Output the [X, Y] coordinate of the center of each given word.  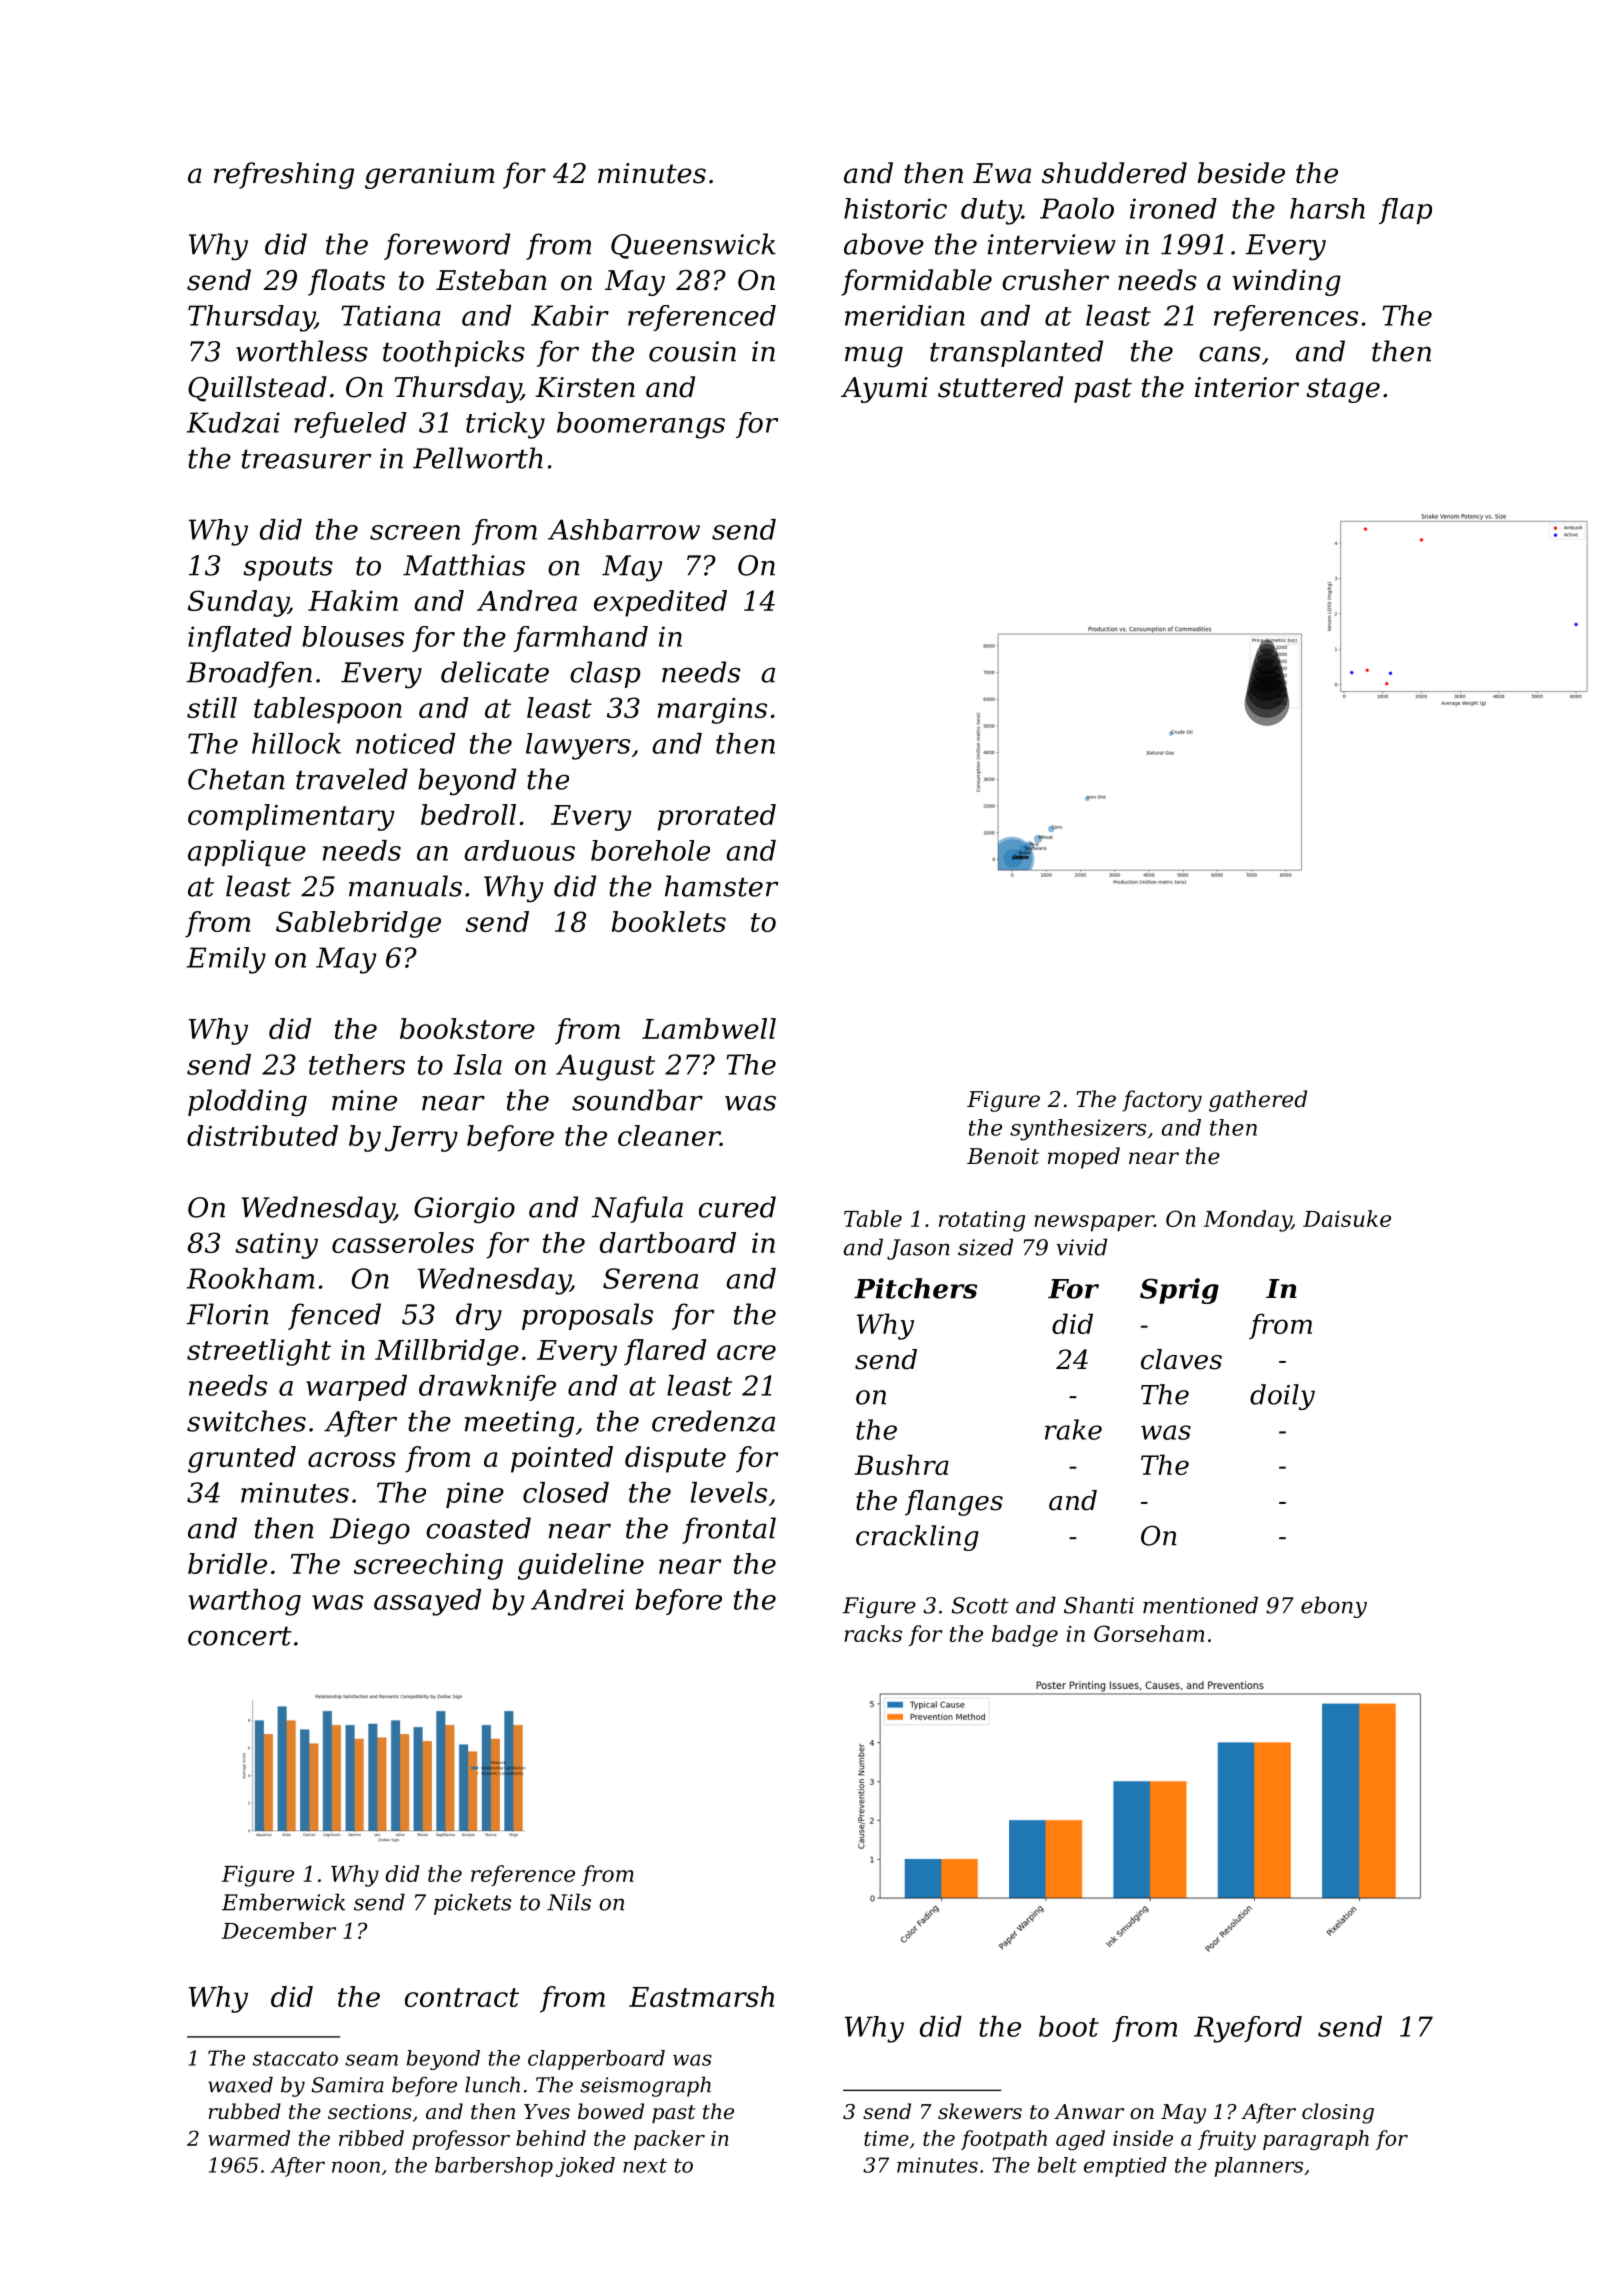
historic [895, 208]
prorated [717, 817]
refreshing [284, 175]
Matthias [464, 565]
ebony [1334, 1607]
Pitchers [915, 1288]
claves [1181, 1359]
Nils [569, 1902]
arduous [519, 850]
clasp [605, 674]
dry [479, 1317]
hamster [722, 886]
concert [240, 1636]
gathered [1258, 1101]
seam [371, 2060]
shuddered [1114, 173]
